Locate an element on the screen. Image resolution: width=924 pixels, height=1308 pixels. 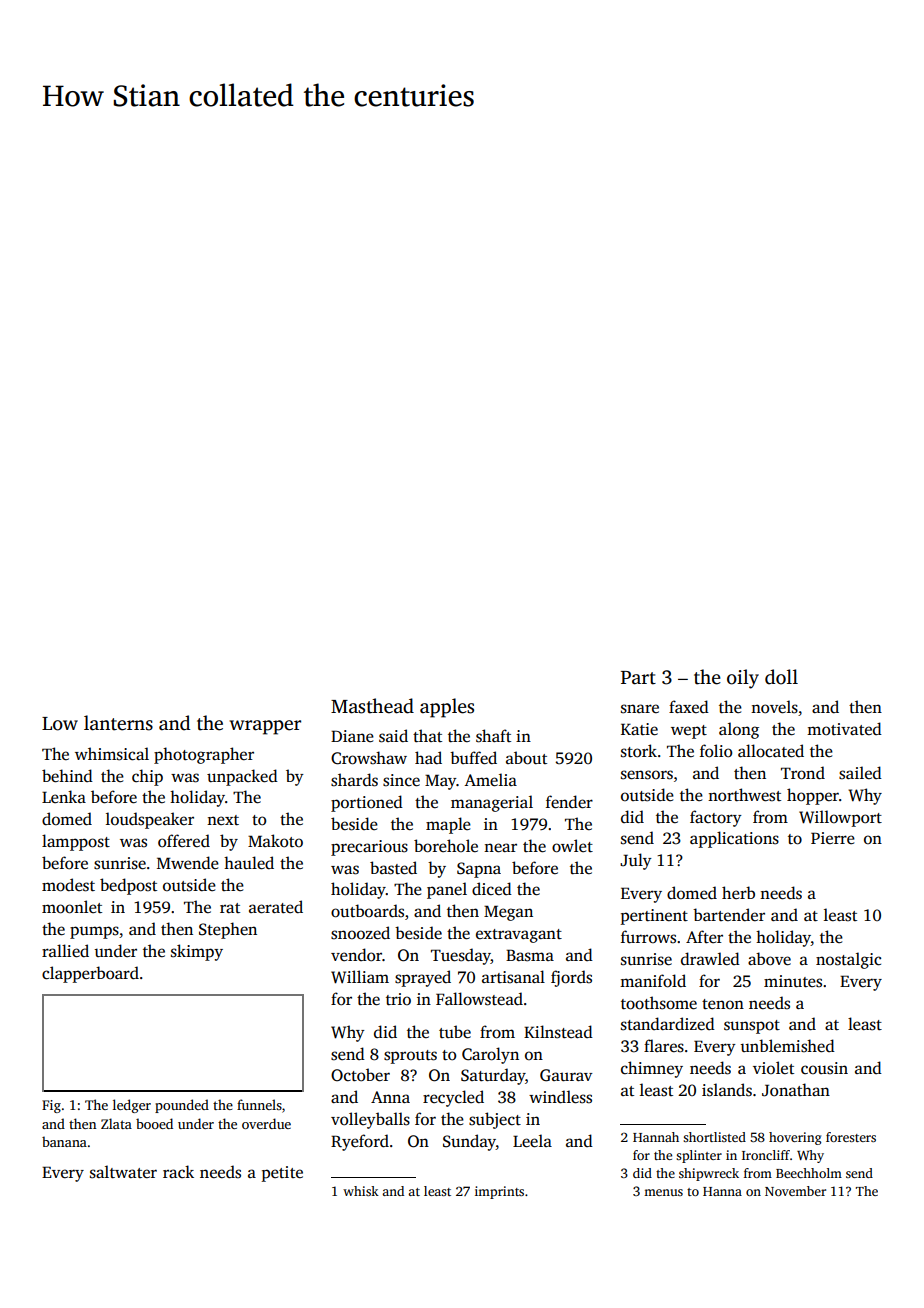
imprints is located at coordinates (499, 1192).
